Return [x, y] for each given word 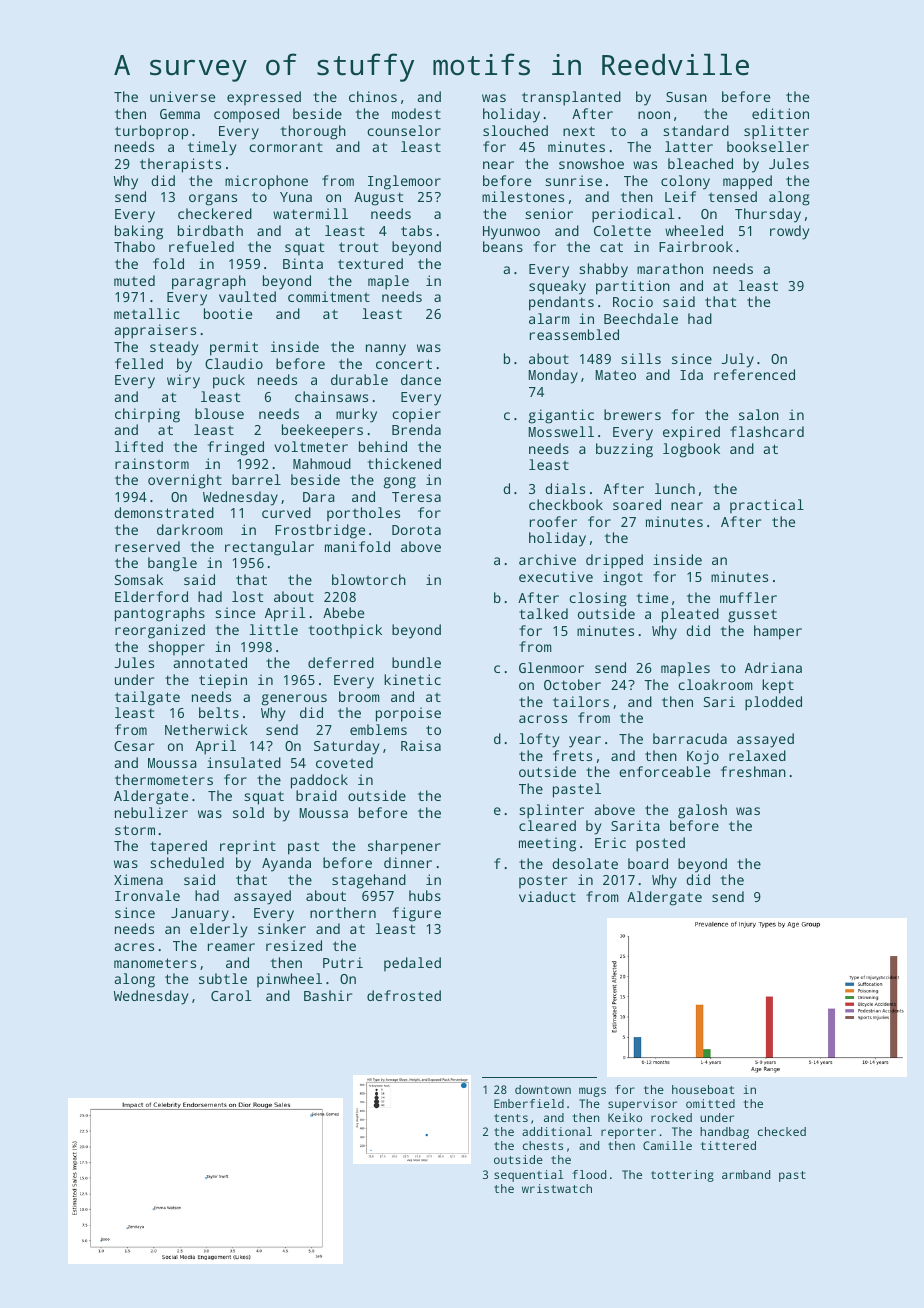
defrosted [404, 995]
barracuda [690, 738]
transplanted [571, 98]
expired [691, 433]
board [648, 863]
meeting [547, 844]
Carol [231, 995]
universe [182, 96]
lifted [139, 446]
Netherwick [206, 729]
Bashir [328, 995]
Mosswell [561, 431]
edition [780, 113]
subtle [223, 978]
